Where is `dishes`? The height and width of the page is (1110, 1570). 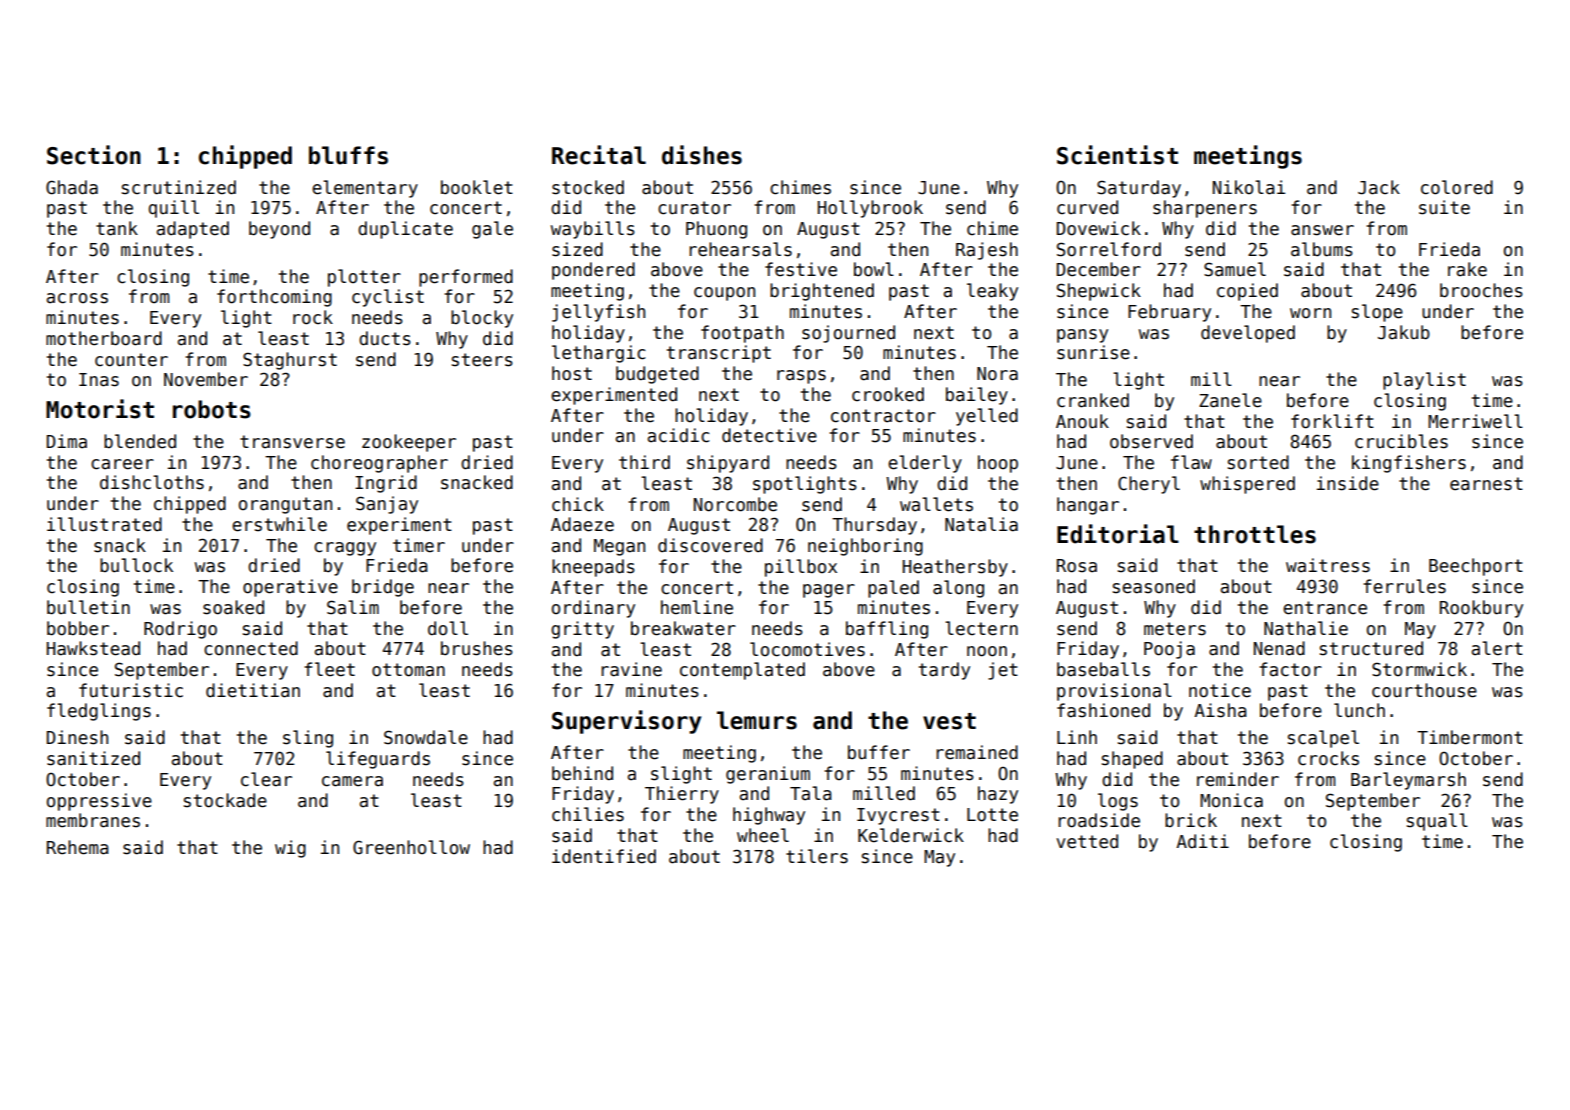 dishes is located at coordinates (702, 155).
